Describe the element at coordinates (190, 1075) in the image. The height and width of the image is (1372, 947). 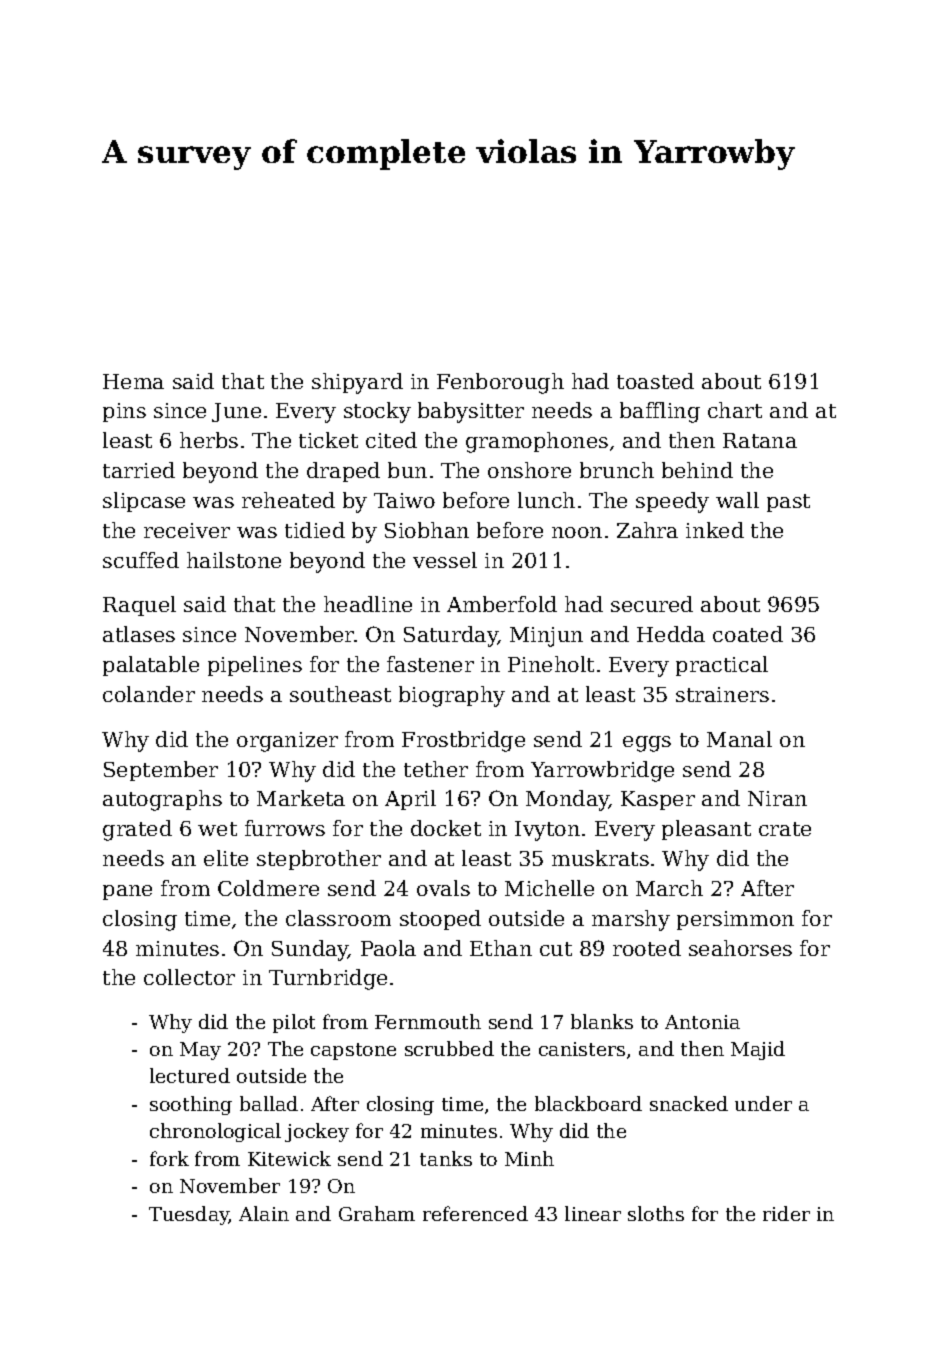
I see `lectured` at that location.
